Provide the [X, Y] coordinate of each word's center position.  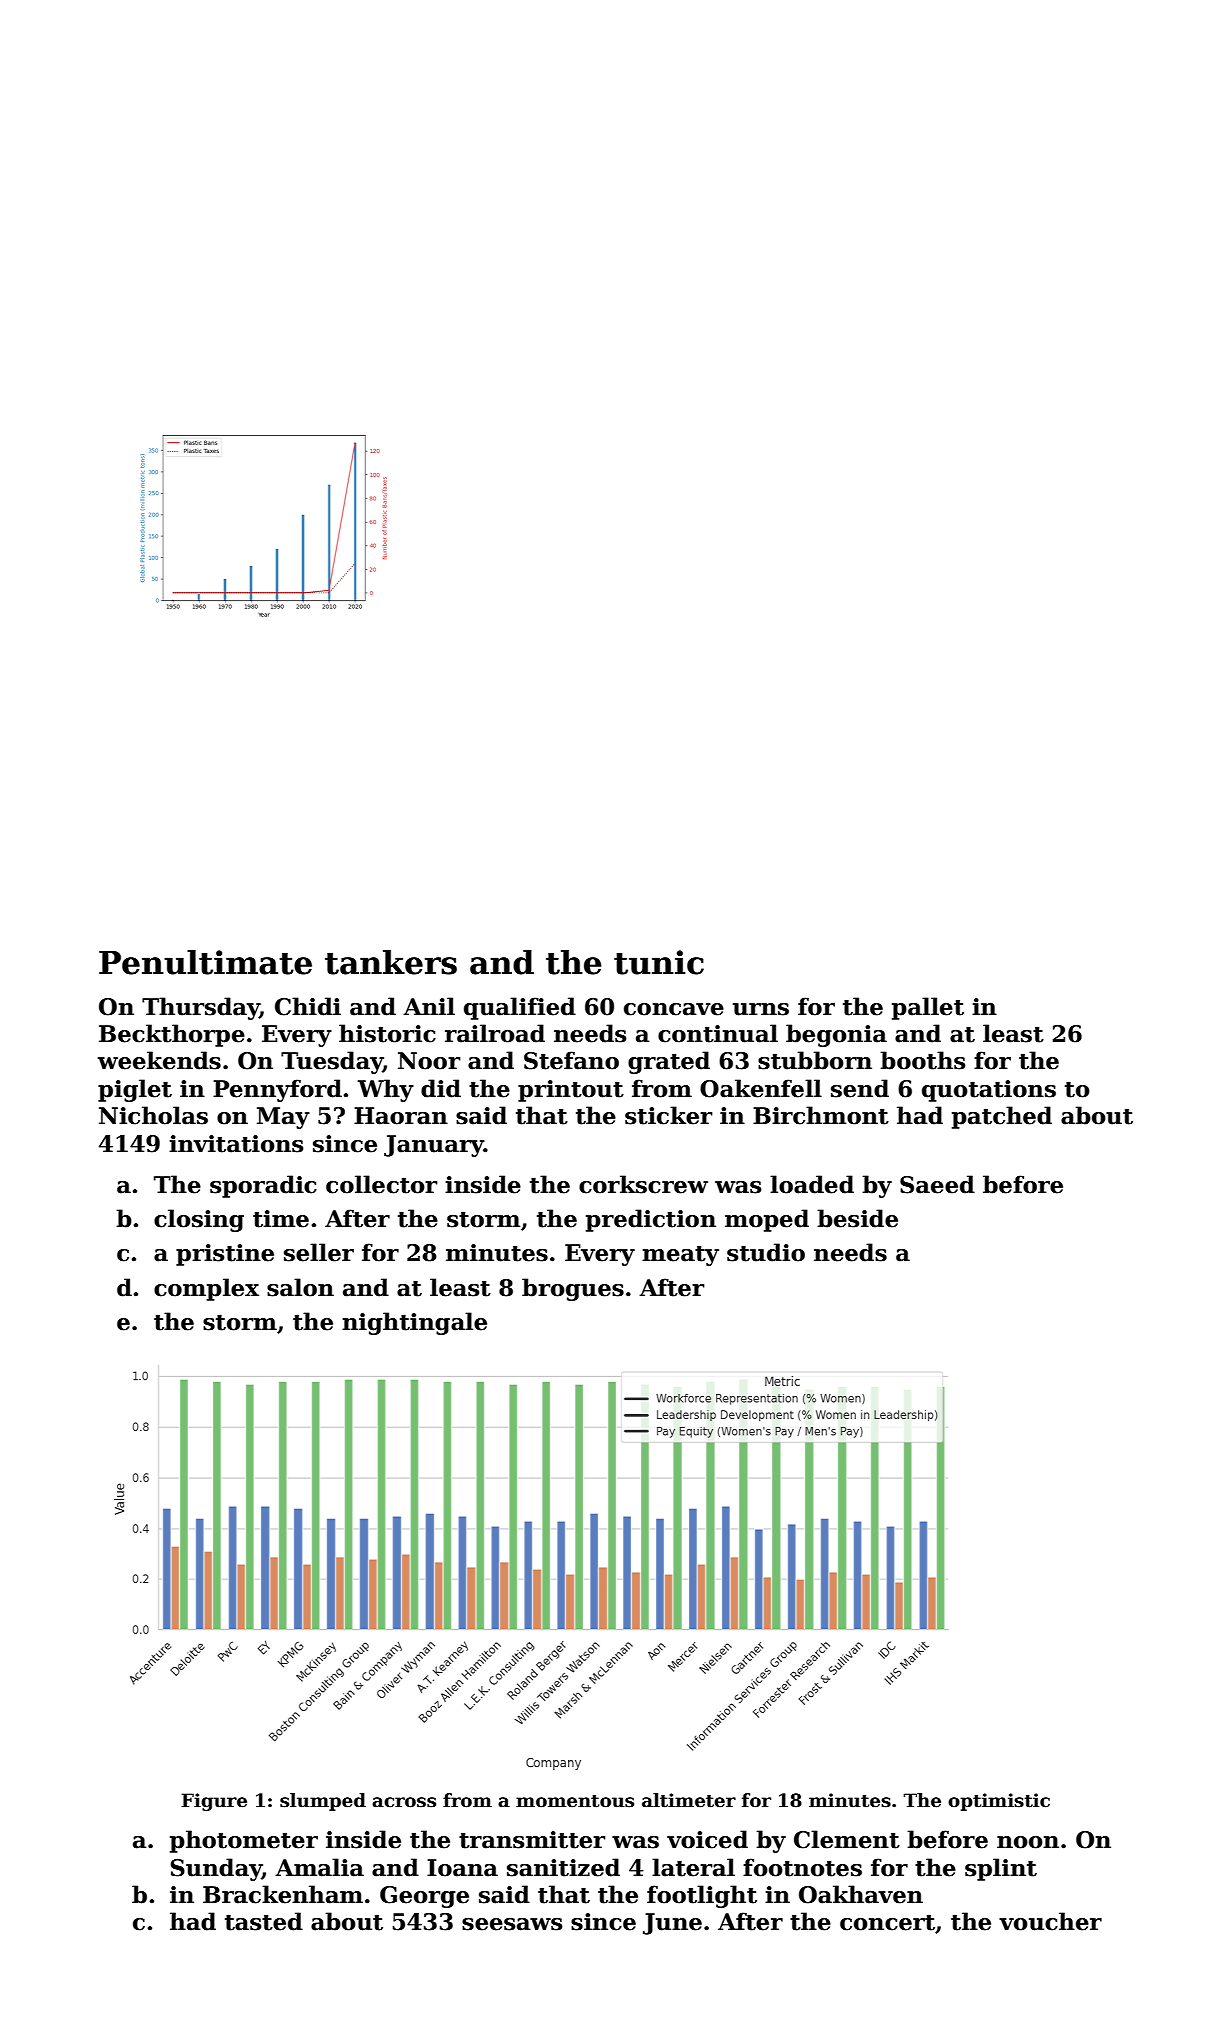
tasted [264, 1921]
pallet [928, 1008]
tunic [659, 962]
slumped [323, 1802]
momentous [575, 1801]
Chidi [308, 1006]
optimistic [999, 1802]
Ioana [462, 1868]
